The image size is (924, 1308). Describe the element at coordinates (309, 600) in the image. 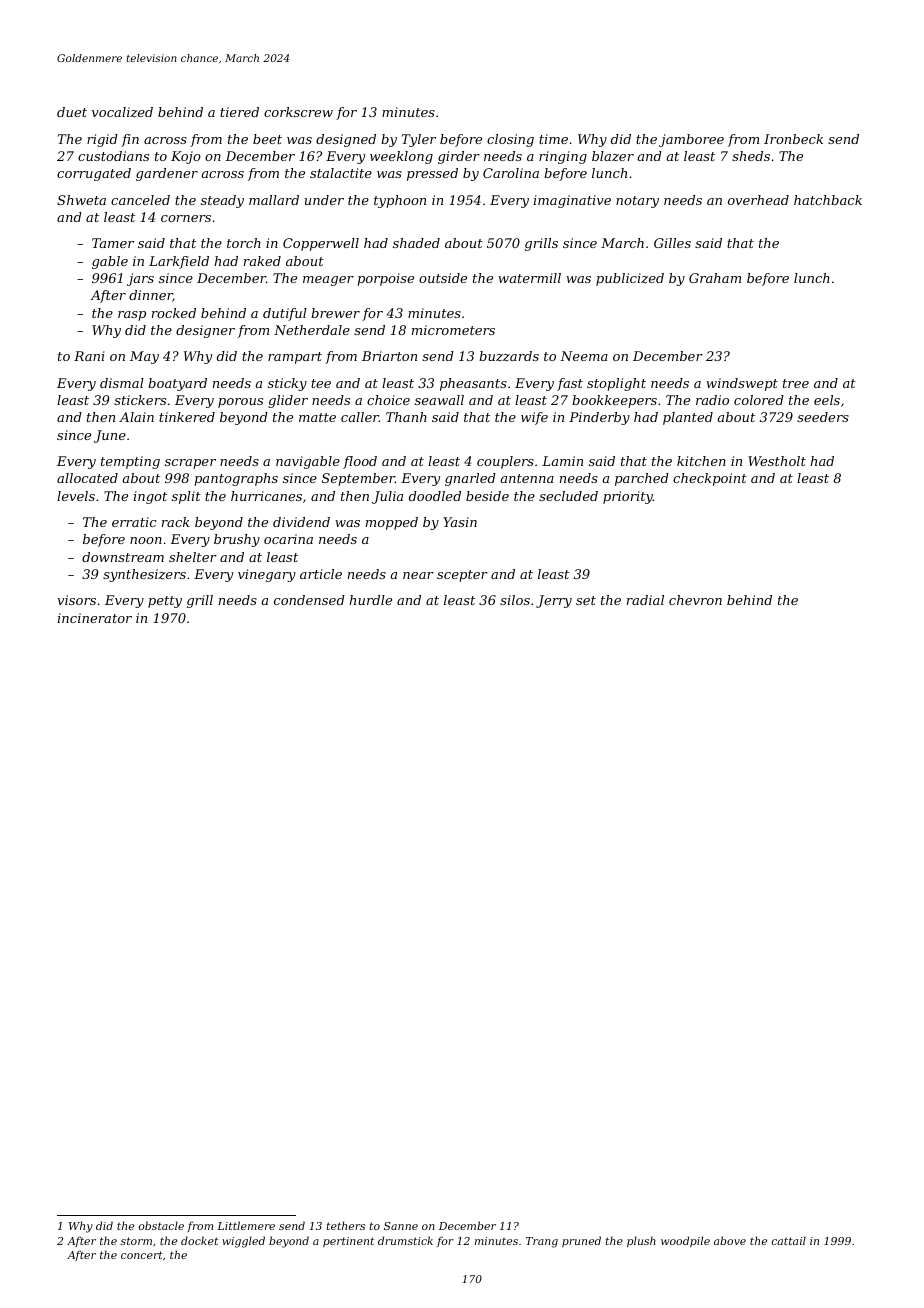

I see `condensed` at that location.
